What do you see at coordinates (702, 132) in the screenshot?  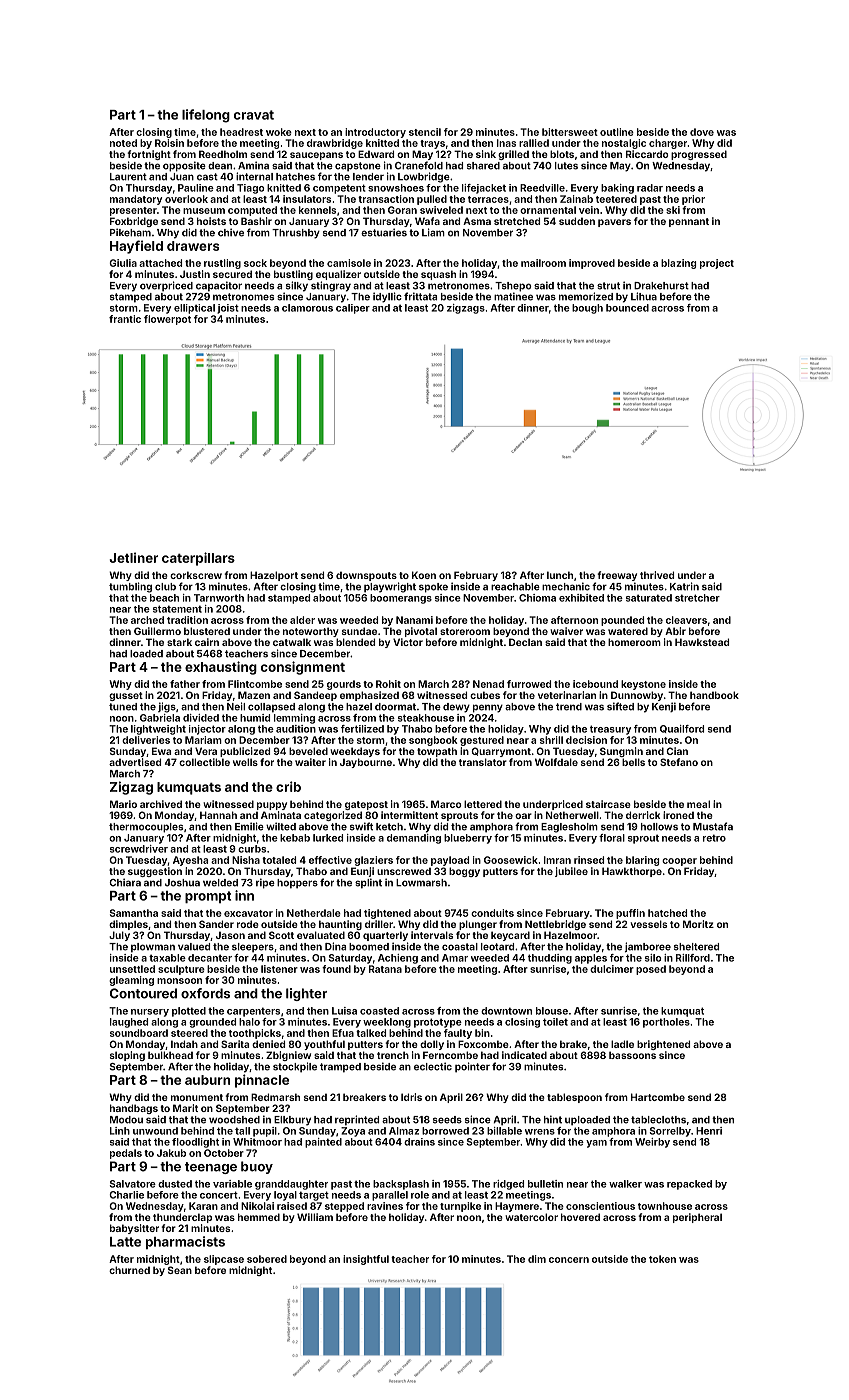 I see `dove` at bounding box center [702, 132].
